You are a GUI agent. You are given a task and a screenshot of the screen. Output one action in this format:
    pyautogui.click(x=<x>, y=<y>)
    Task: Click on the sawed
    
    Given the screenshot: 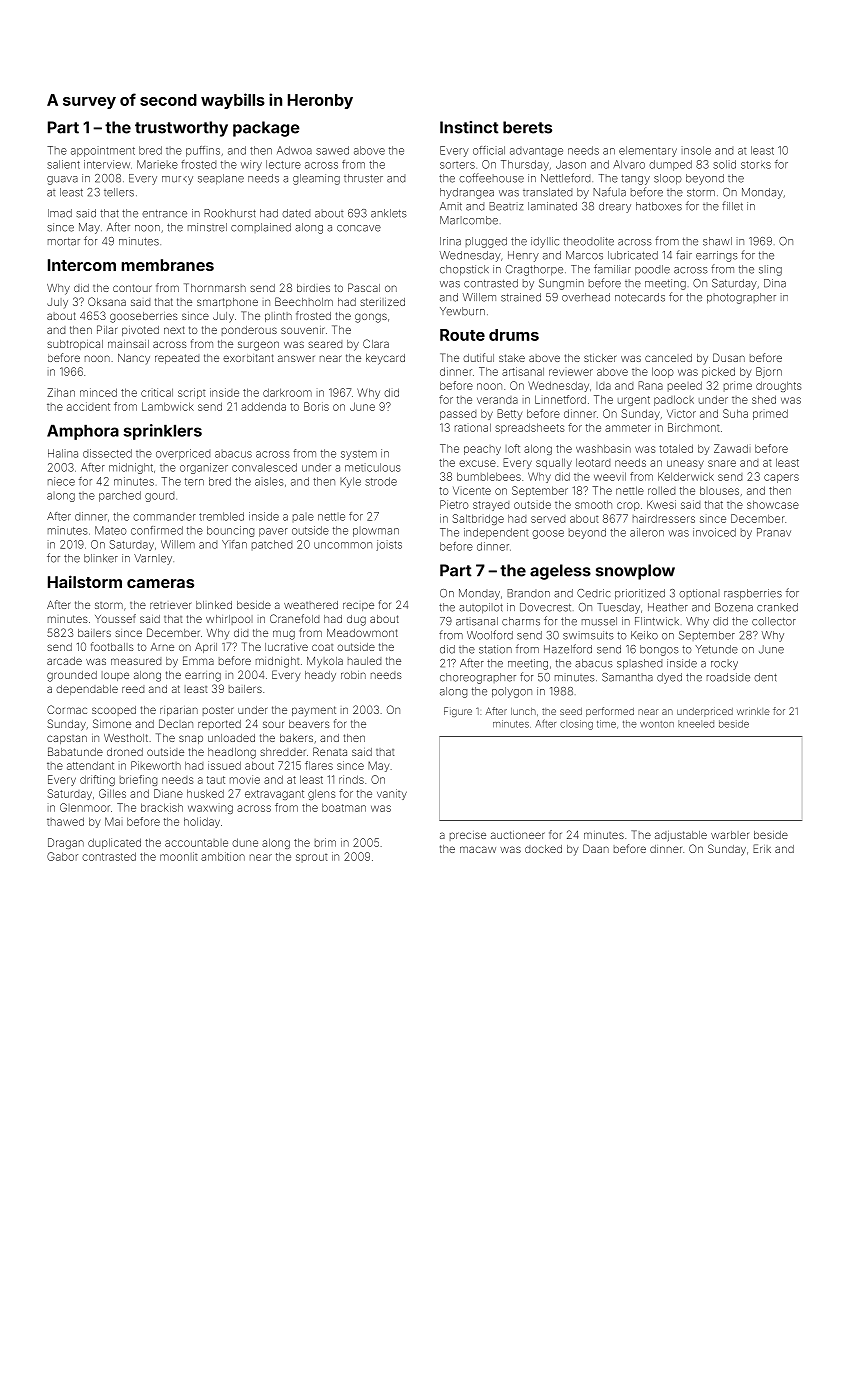 What is the action you would take?
    pyautogui.click(x=332, y=150)
